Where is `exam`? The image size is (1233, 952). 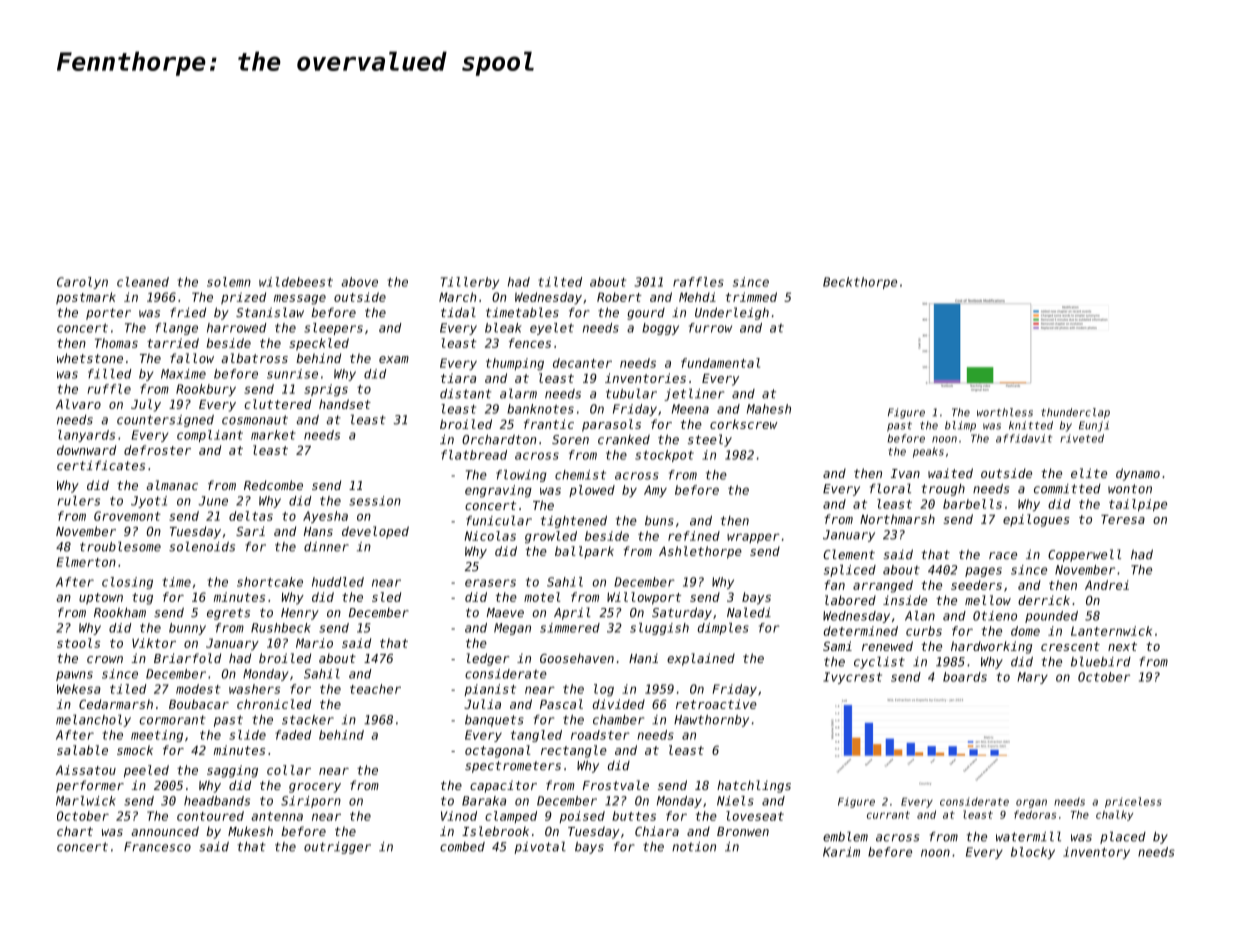 exam is located at coordinates (394, 359).
